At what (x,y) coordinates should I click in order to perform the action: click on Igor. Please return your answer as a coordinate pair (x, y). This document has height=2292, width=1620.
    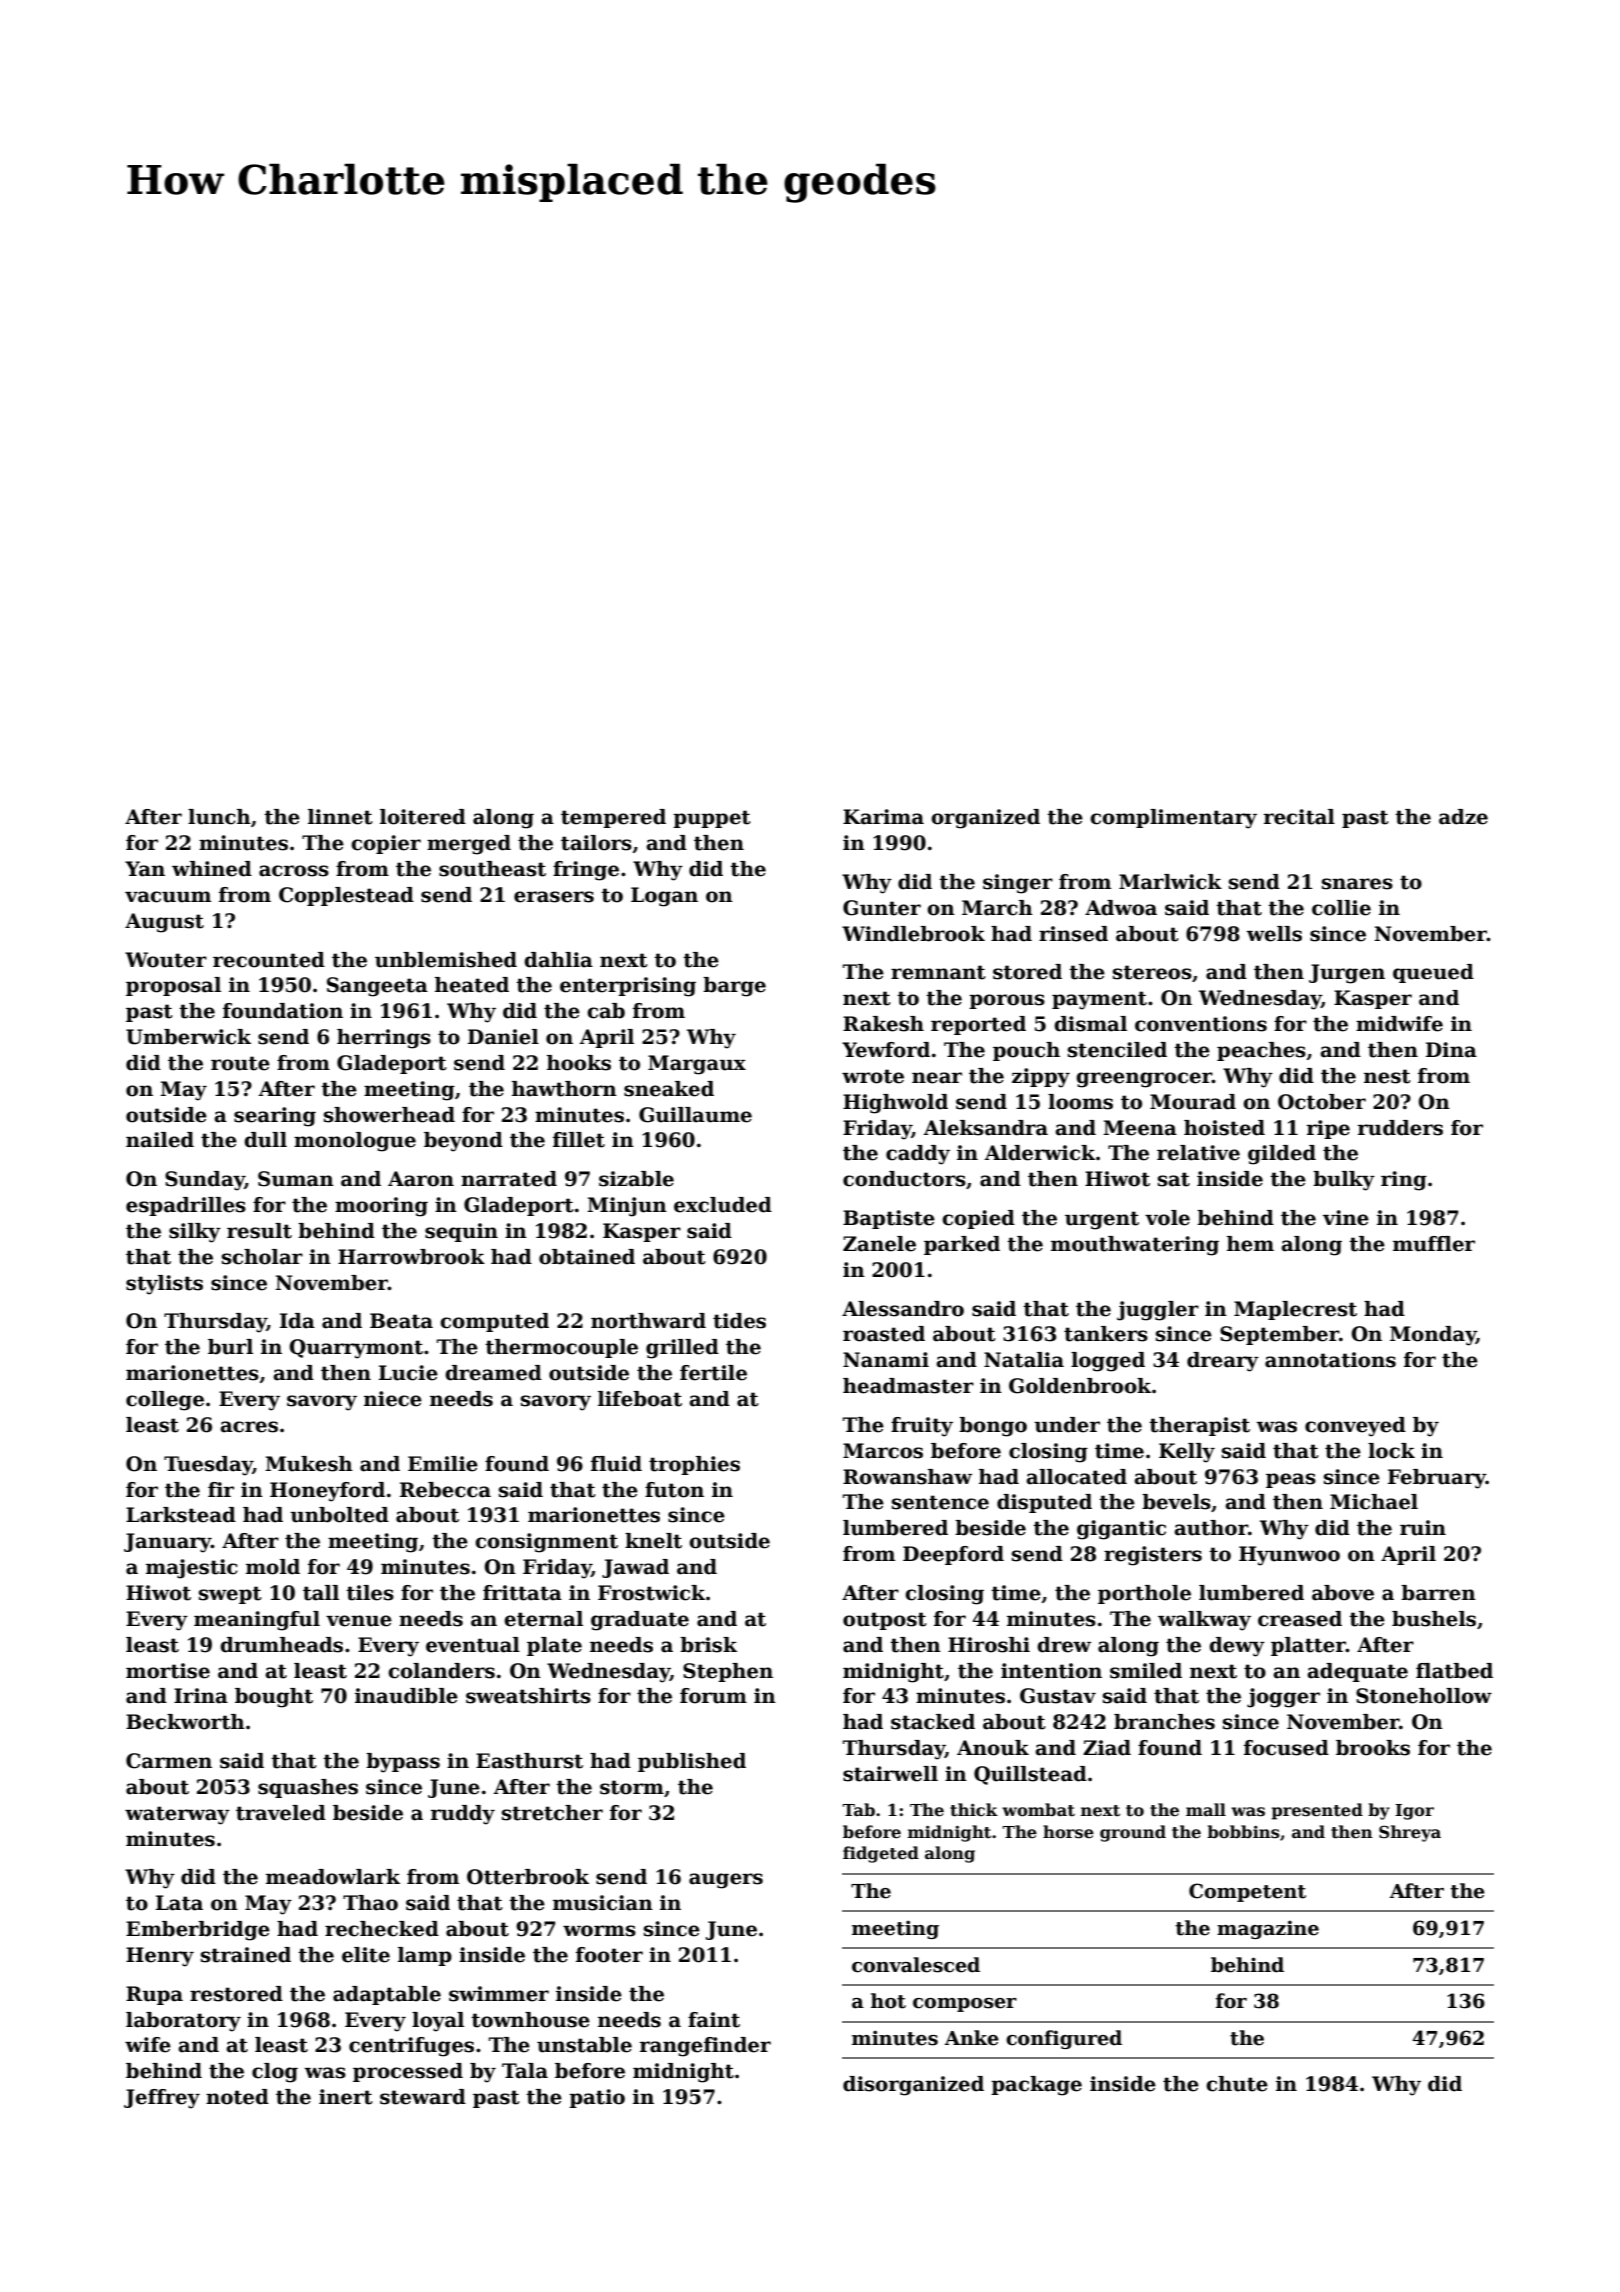
    Looking at the image, I should click on (1414, 1812).
